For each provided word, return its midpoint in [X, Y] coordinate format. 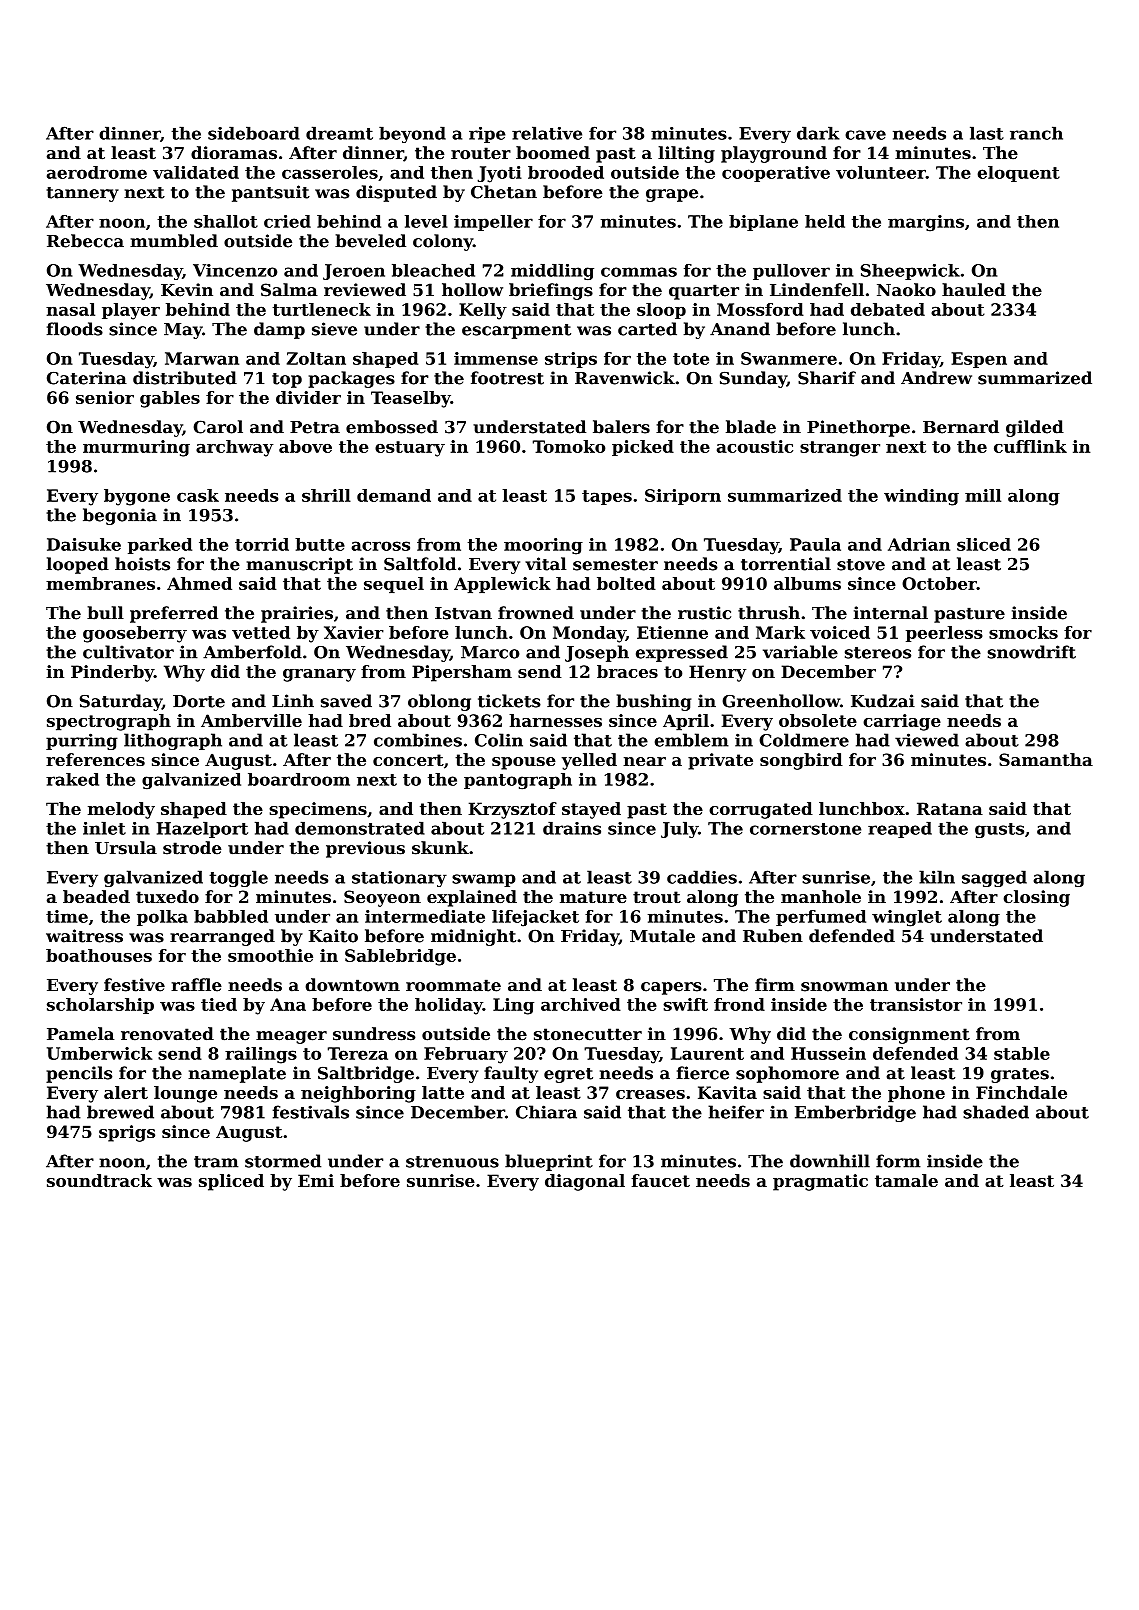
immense [496, 358]
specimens [318, 810]
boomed [553, 153]
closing [1036, 898]
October [939, 583]
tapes [607, 497]
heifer [736, 1112]
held [825, 221]
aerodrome [97, 172]
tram [216, 1162]
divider [308, 397]
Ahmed [199, 583]
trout [657, 897]
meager [291, 1037]
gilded [1035, 428]
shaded [996, 1112]
